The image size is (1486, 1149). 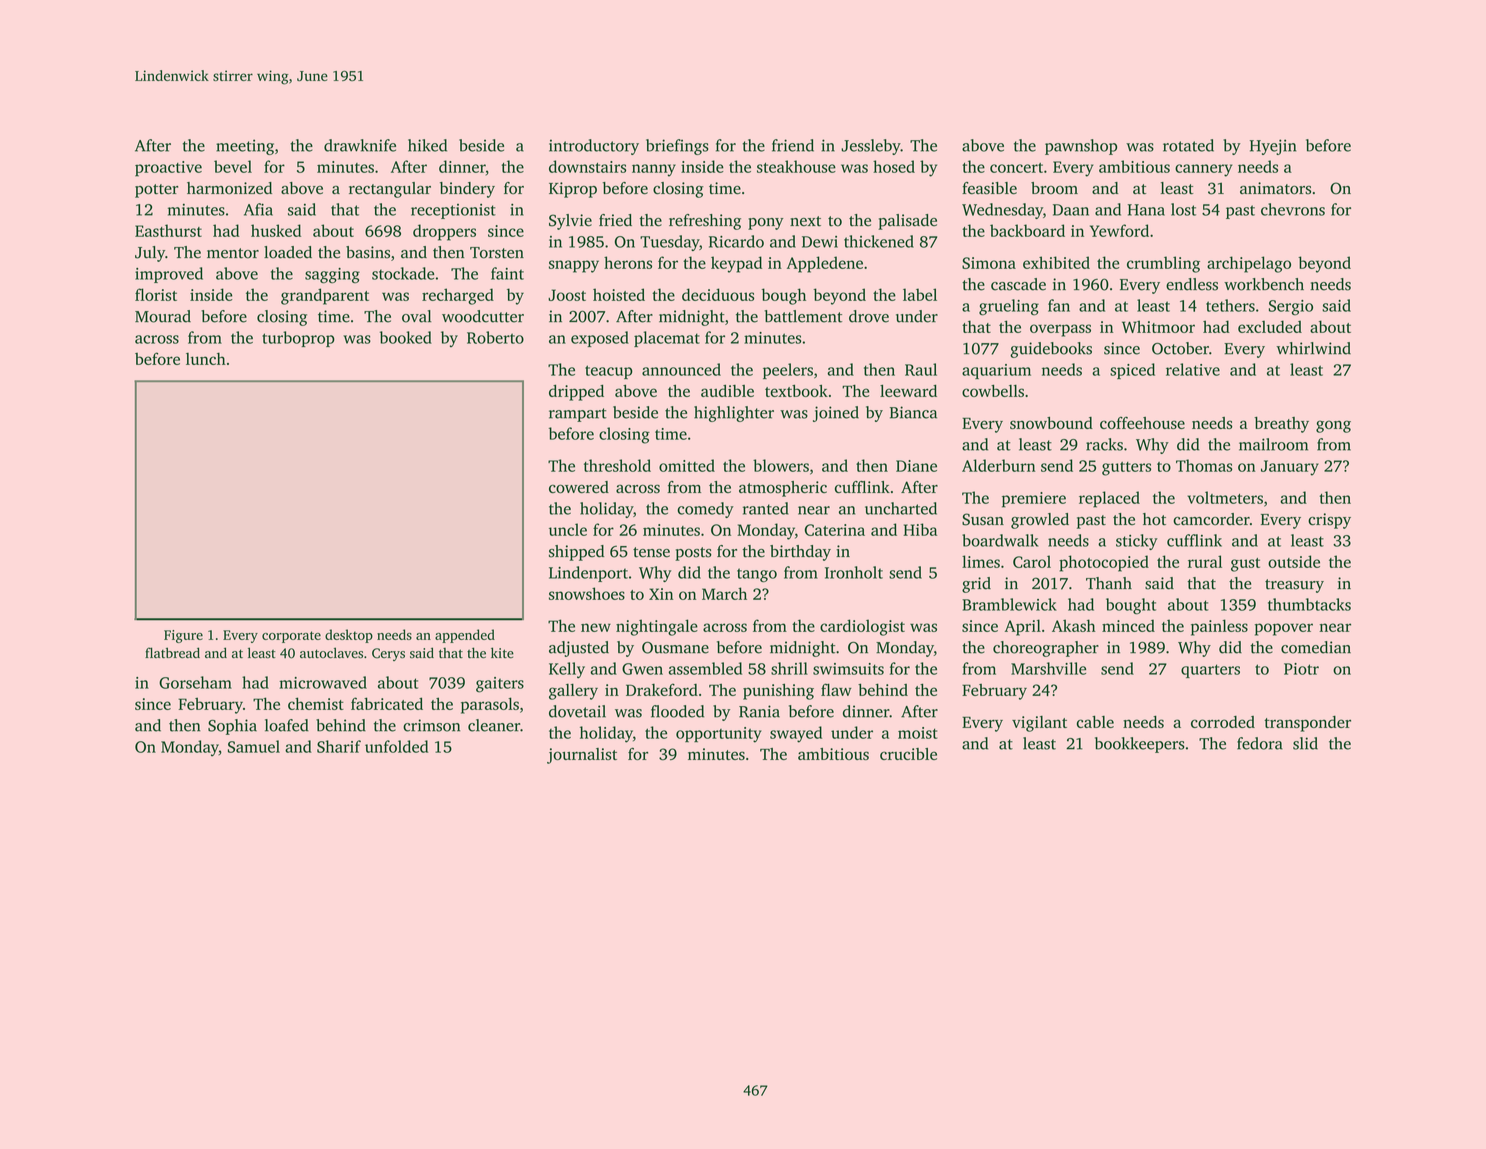 I want to click on Sharif, so click(x=339, y=746).
